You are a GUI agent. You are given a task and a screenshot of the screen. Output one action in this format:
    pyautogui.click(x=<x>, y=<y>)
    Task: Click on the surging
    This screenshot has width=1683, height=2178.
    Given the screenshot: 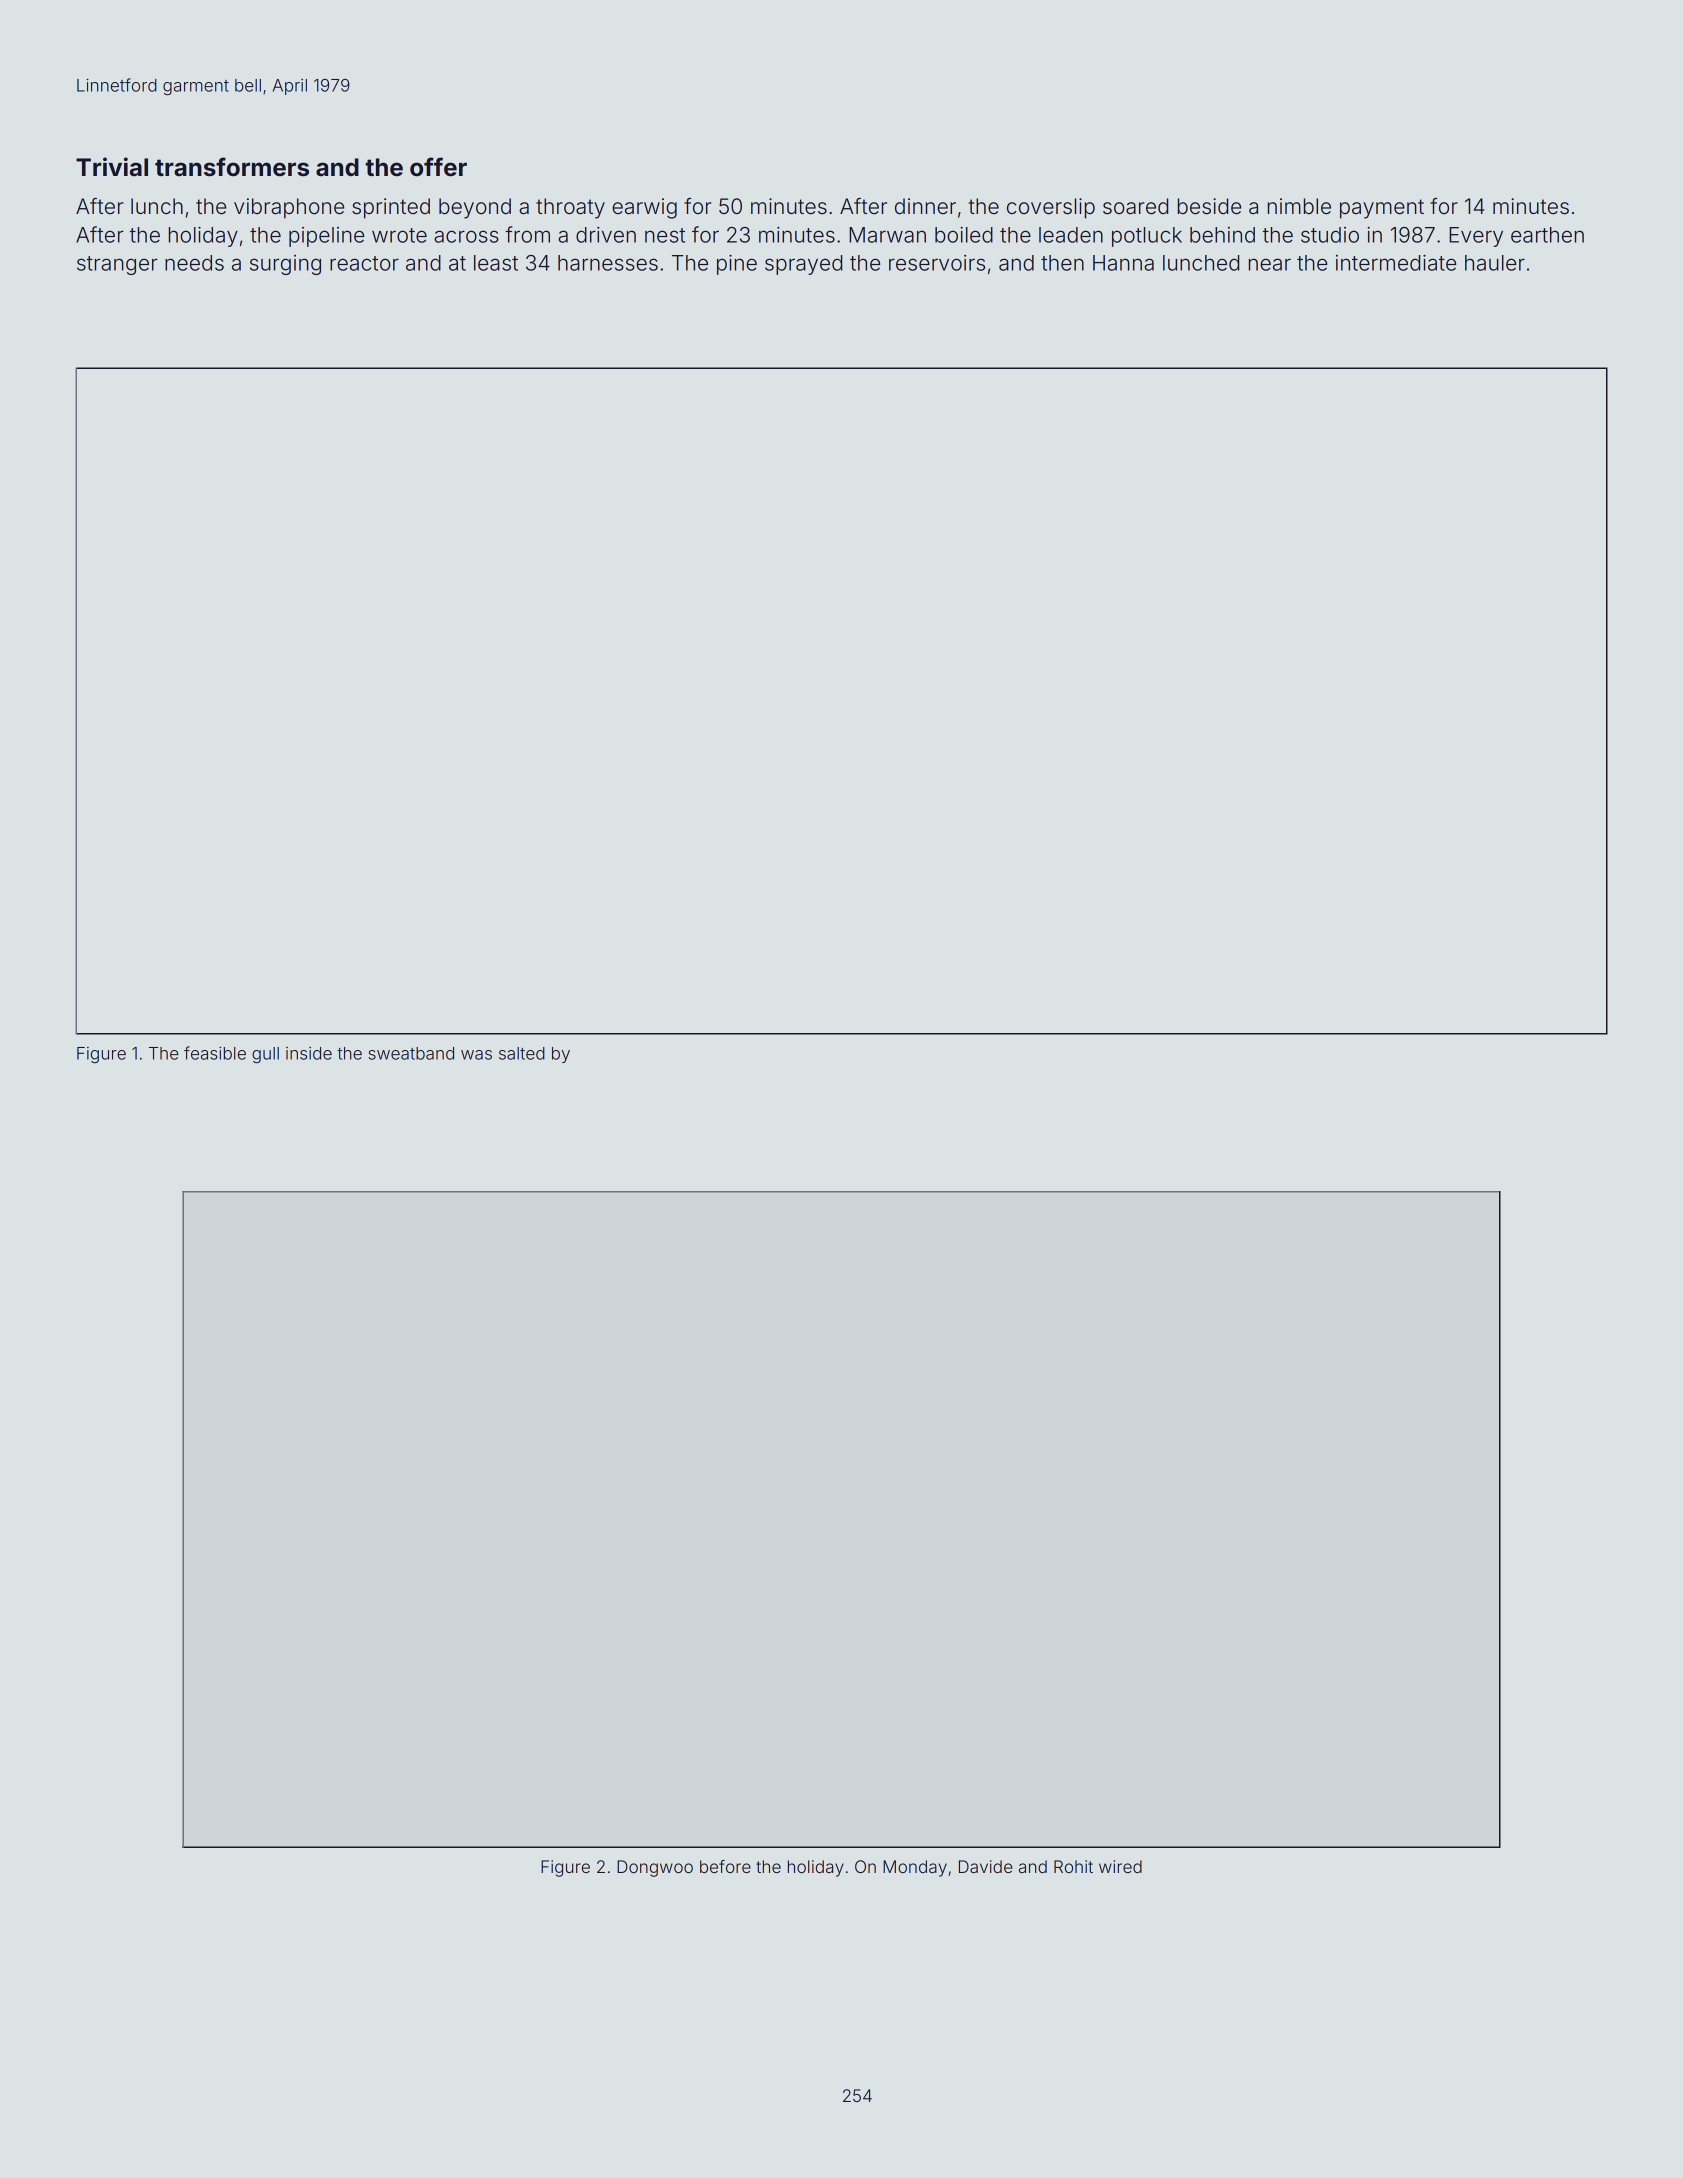 What is the action you would take?
    pyautogui.click(x=285, y=265)
